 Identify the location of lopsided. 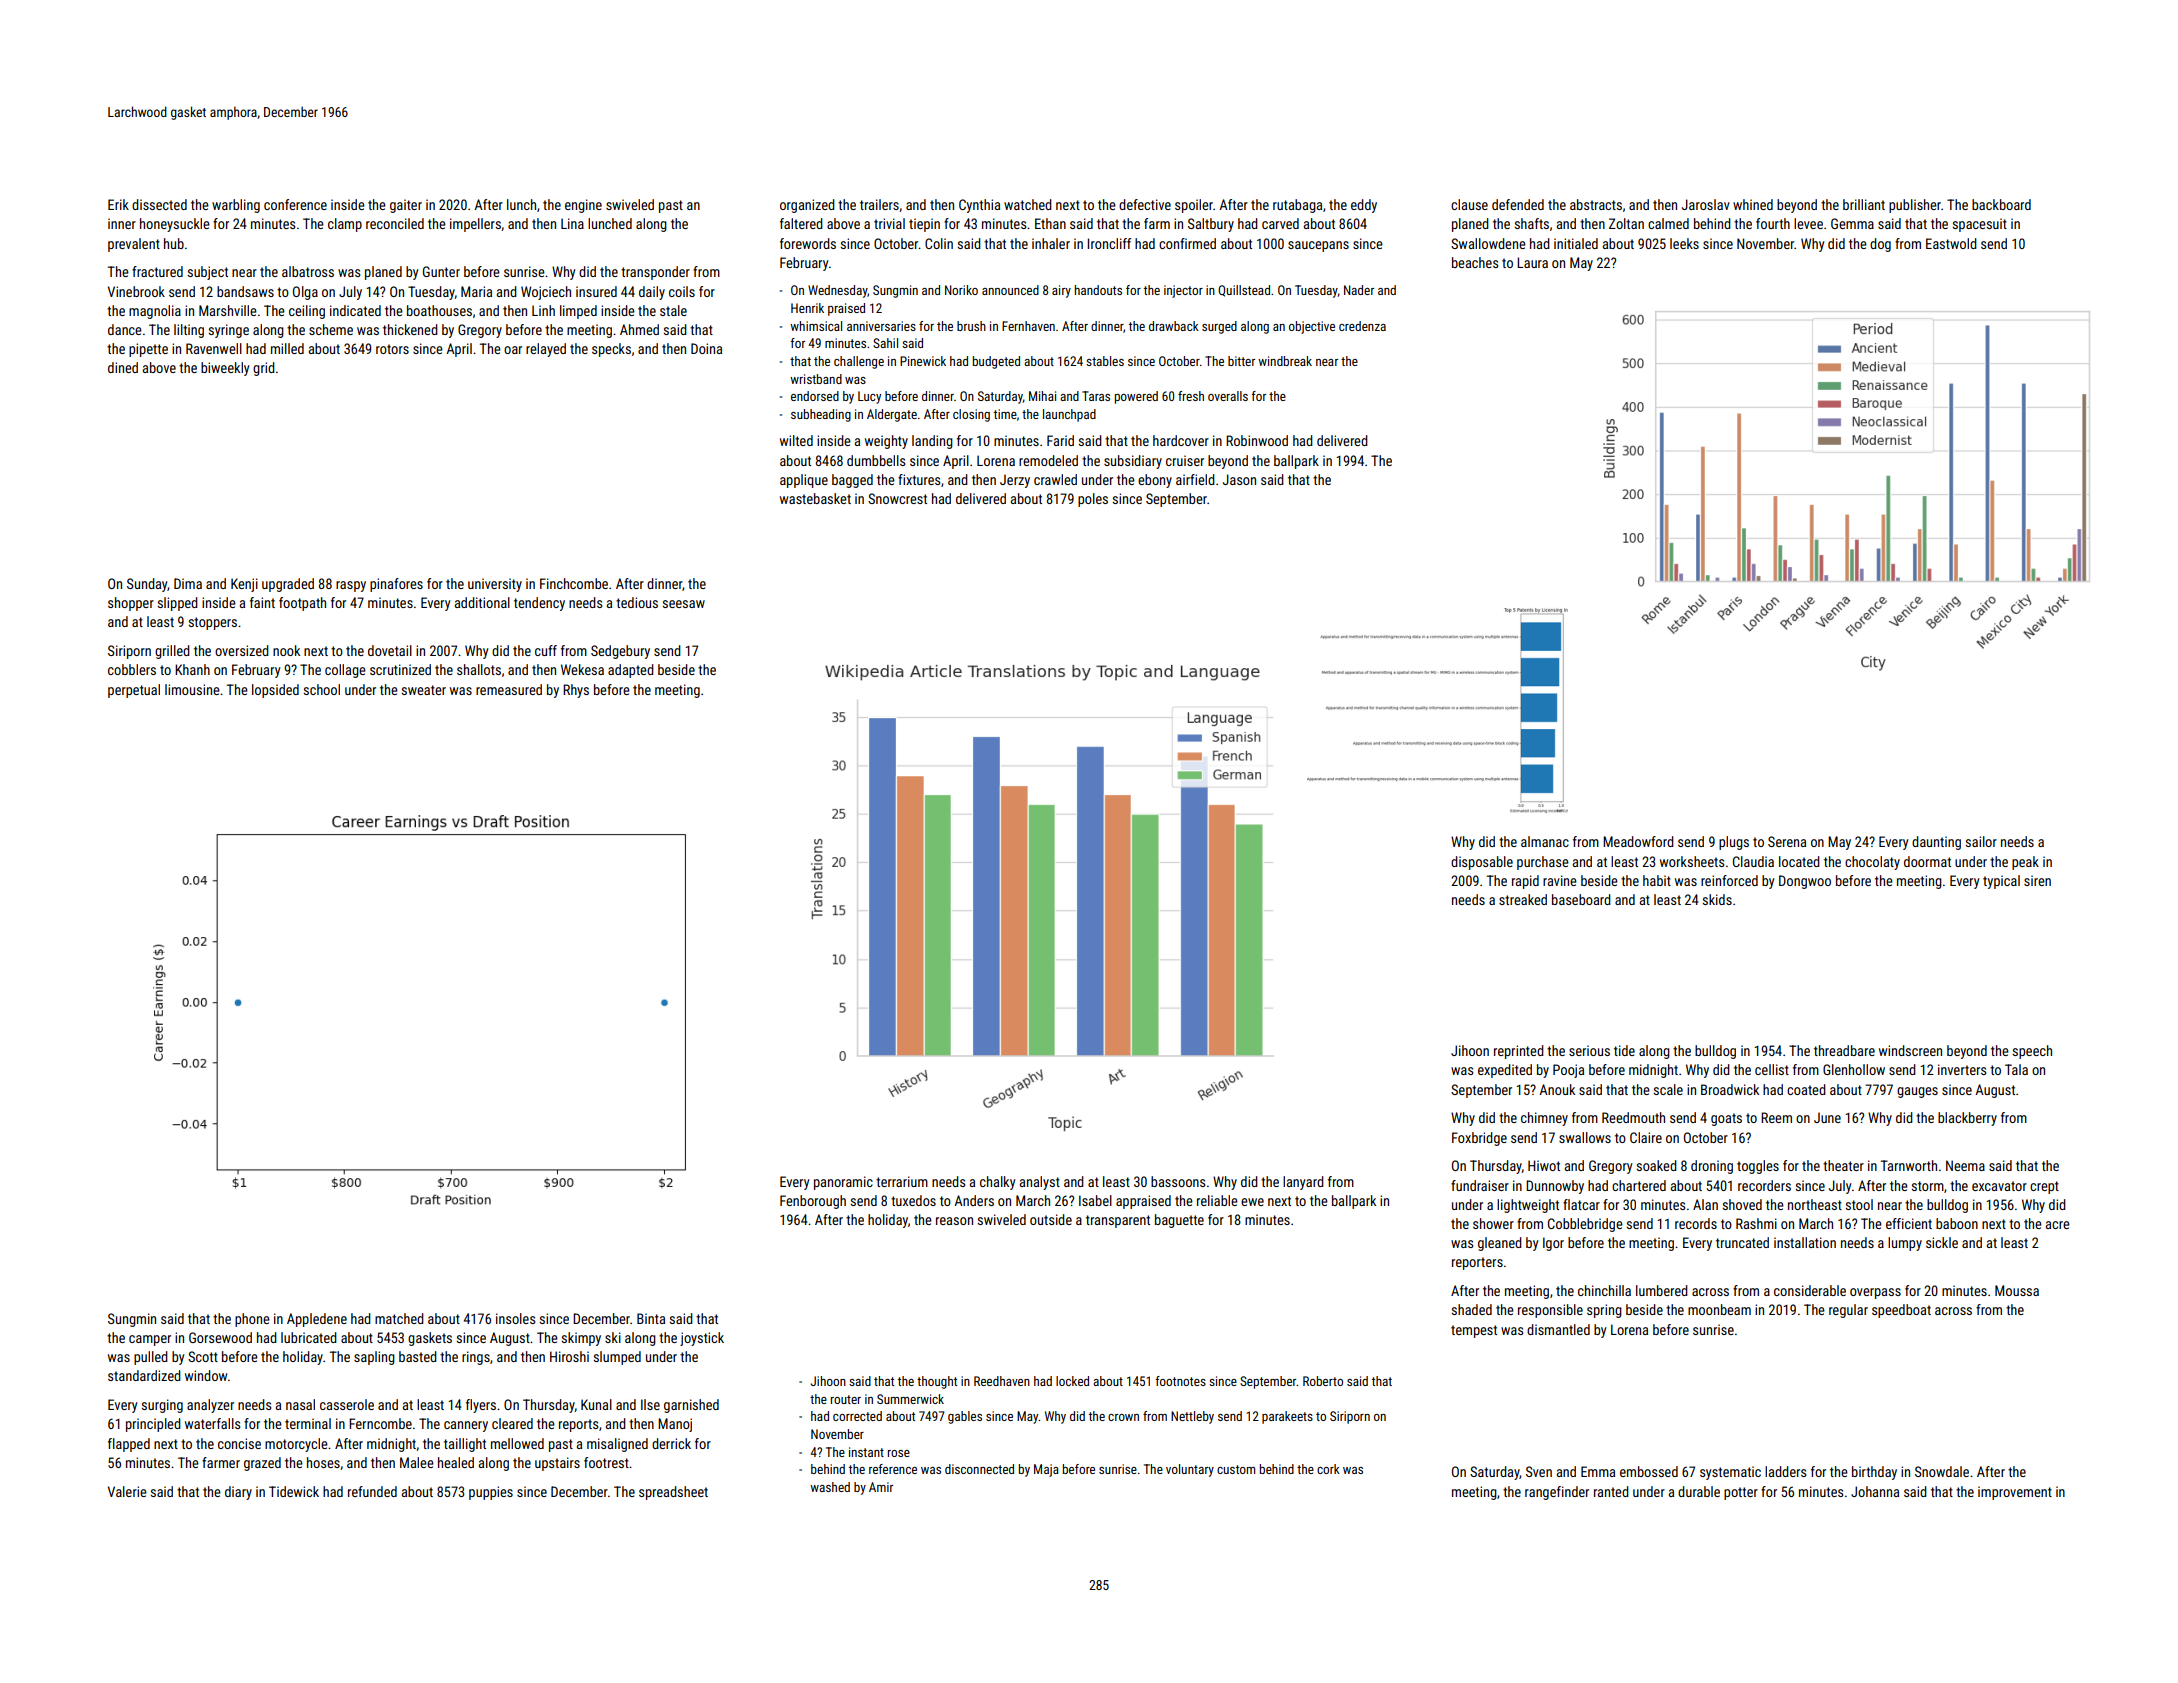
(275, 691).
